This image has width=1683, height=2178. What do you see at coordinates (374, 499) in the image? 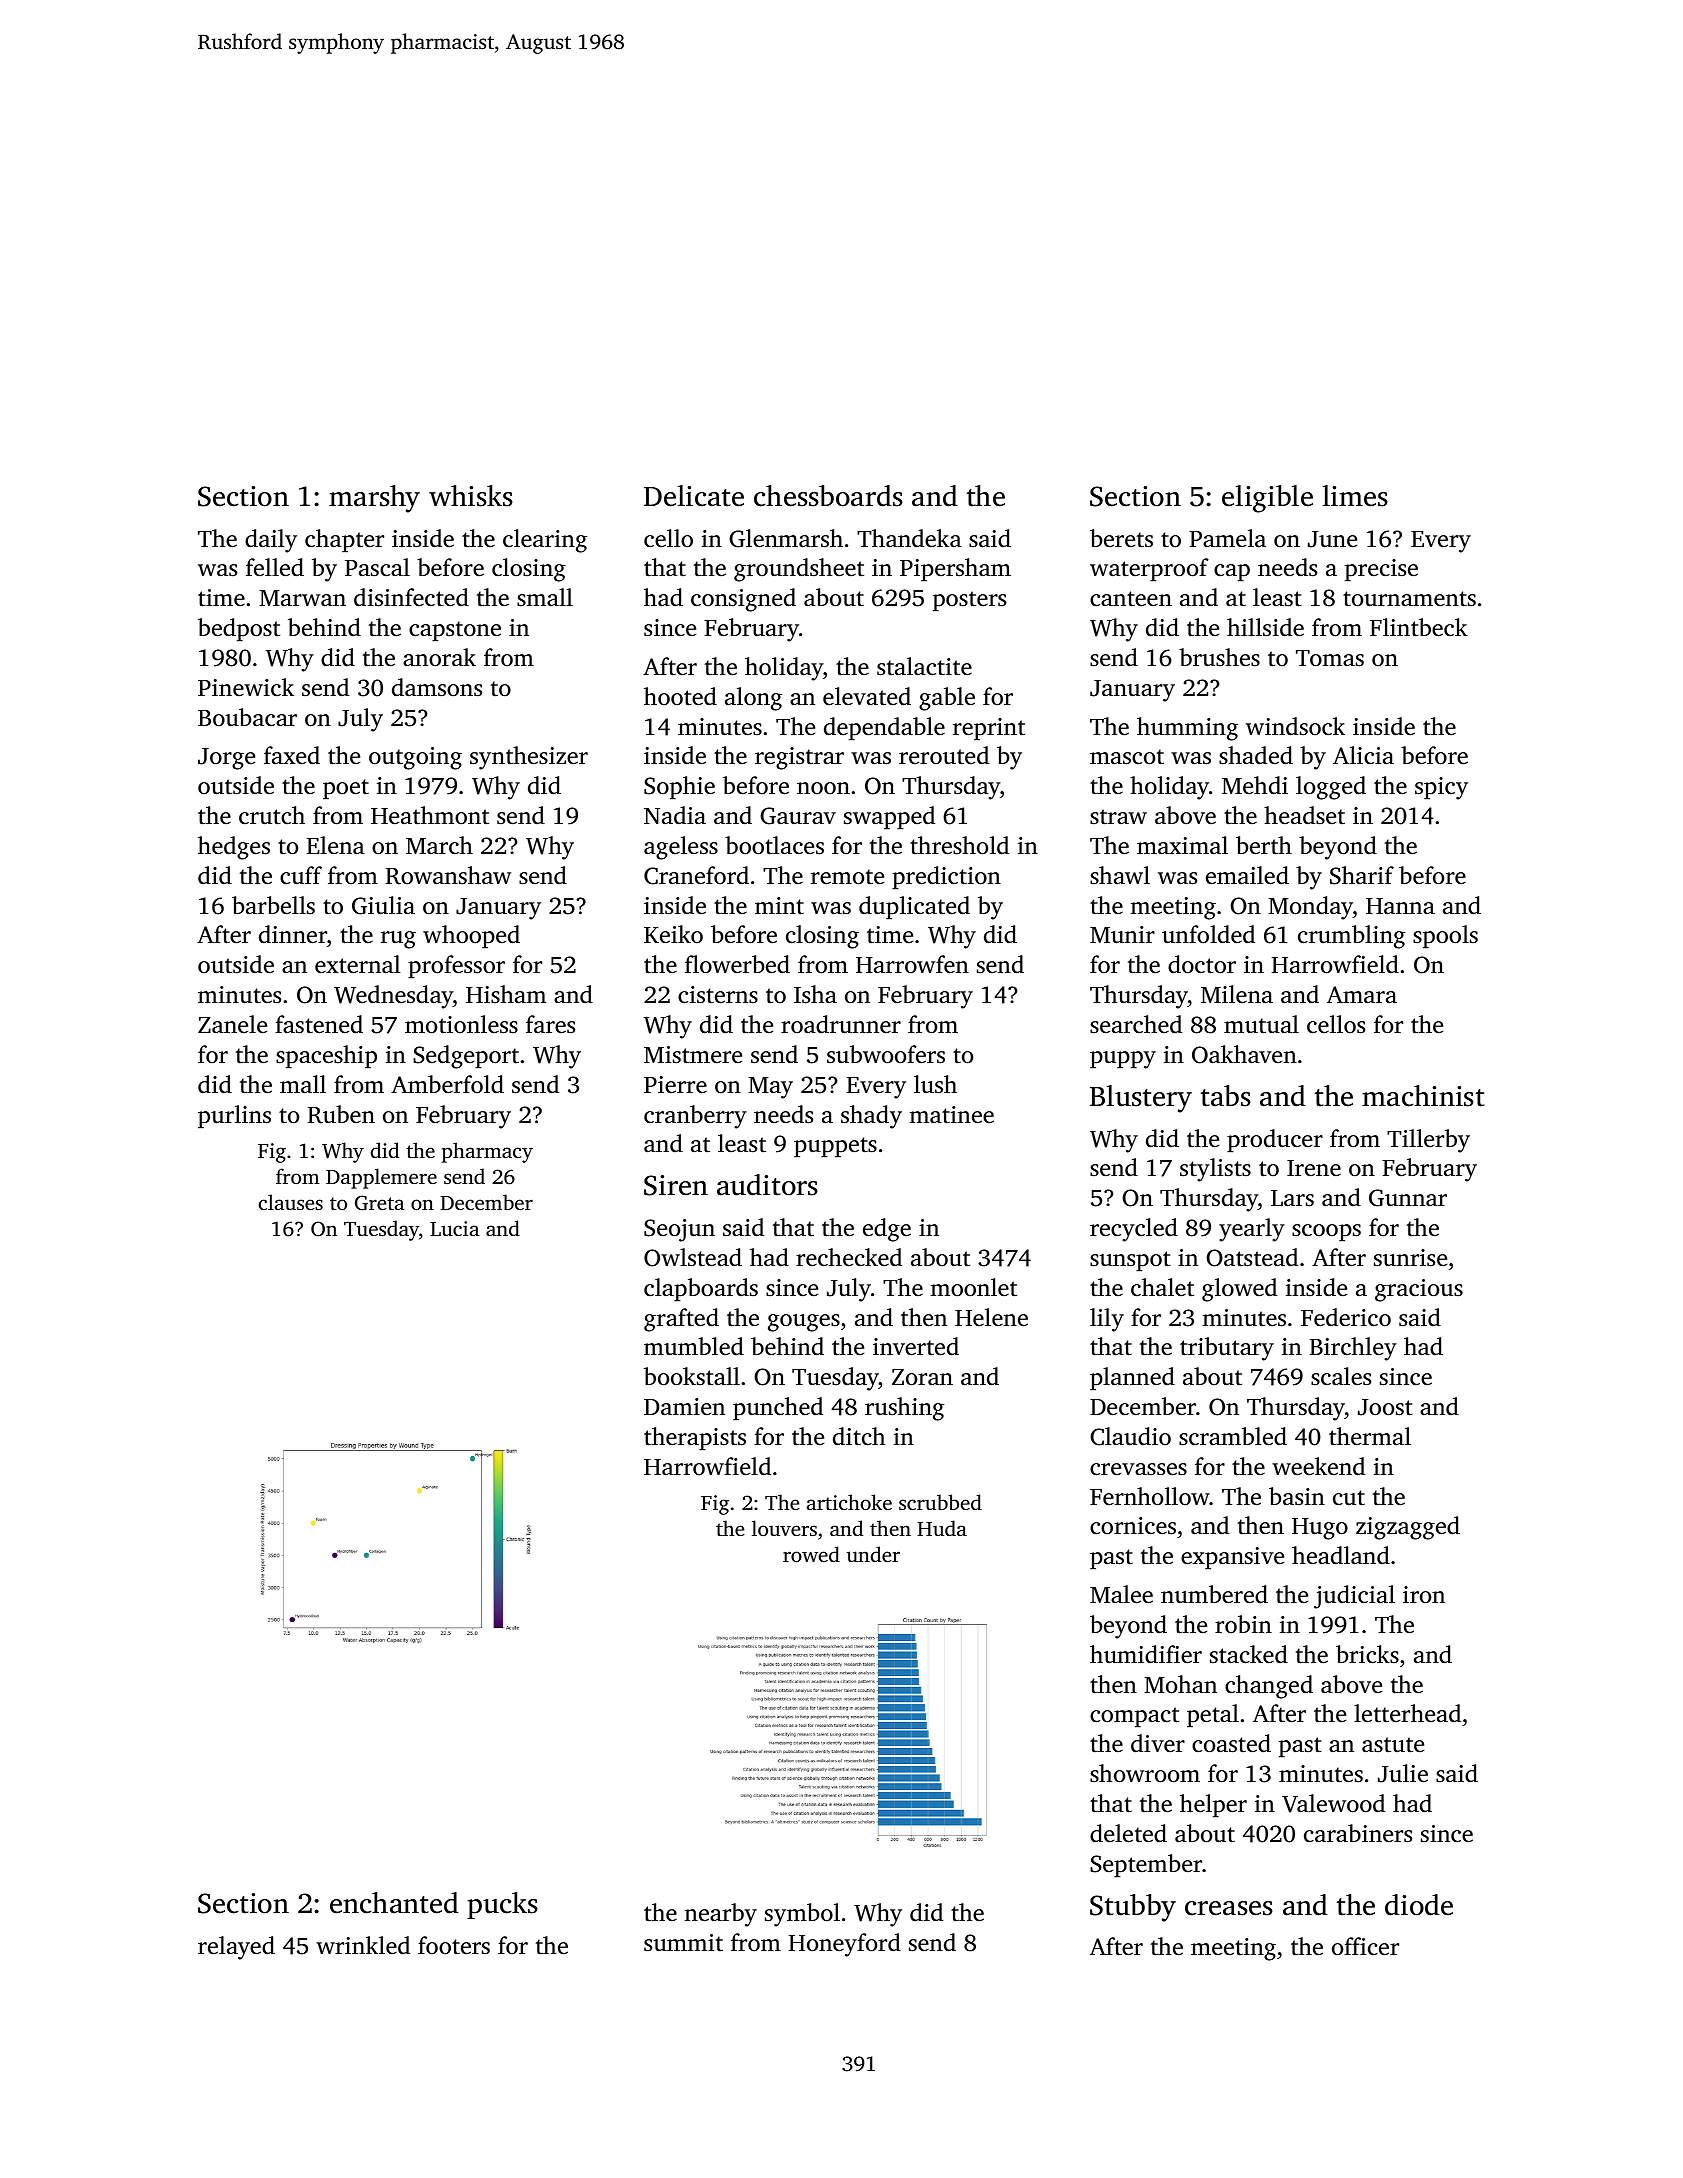
I see `marshy` at bounding box center [374, 499].
